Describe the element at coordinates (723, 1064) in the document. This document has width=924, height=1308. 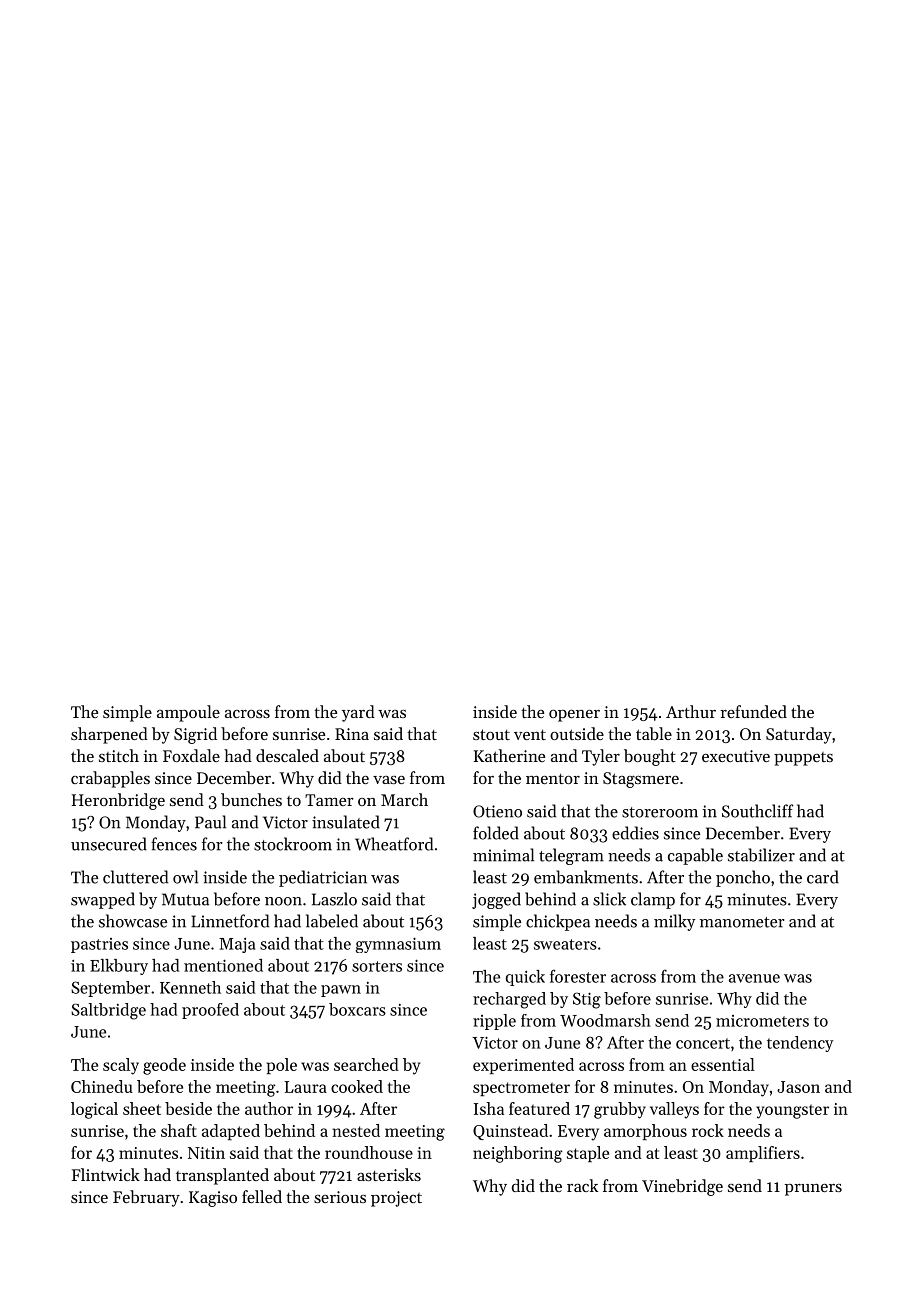
I see `essential` at that location.
